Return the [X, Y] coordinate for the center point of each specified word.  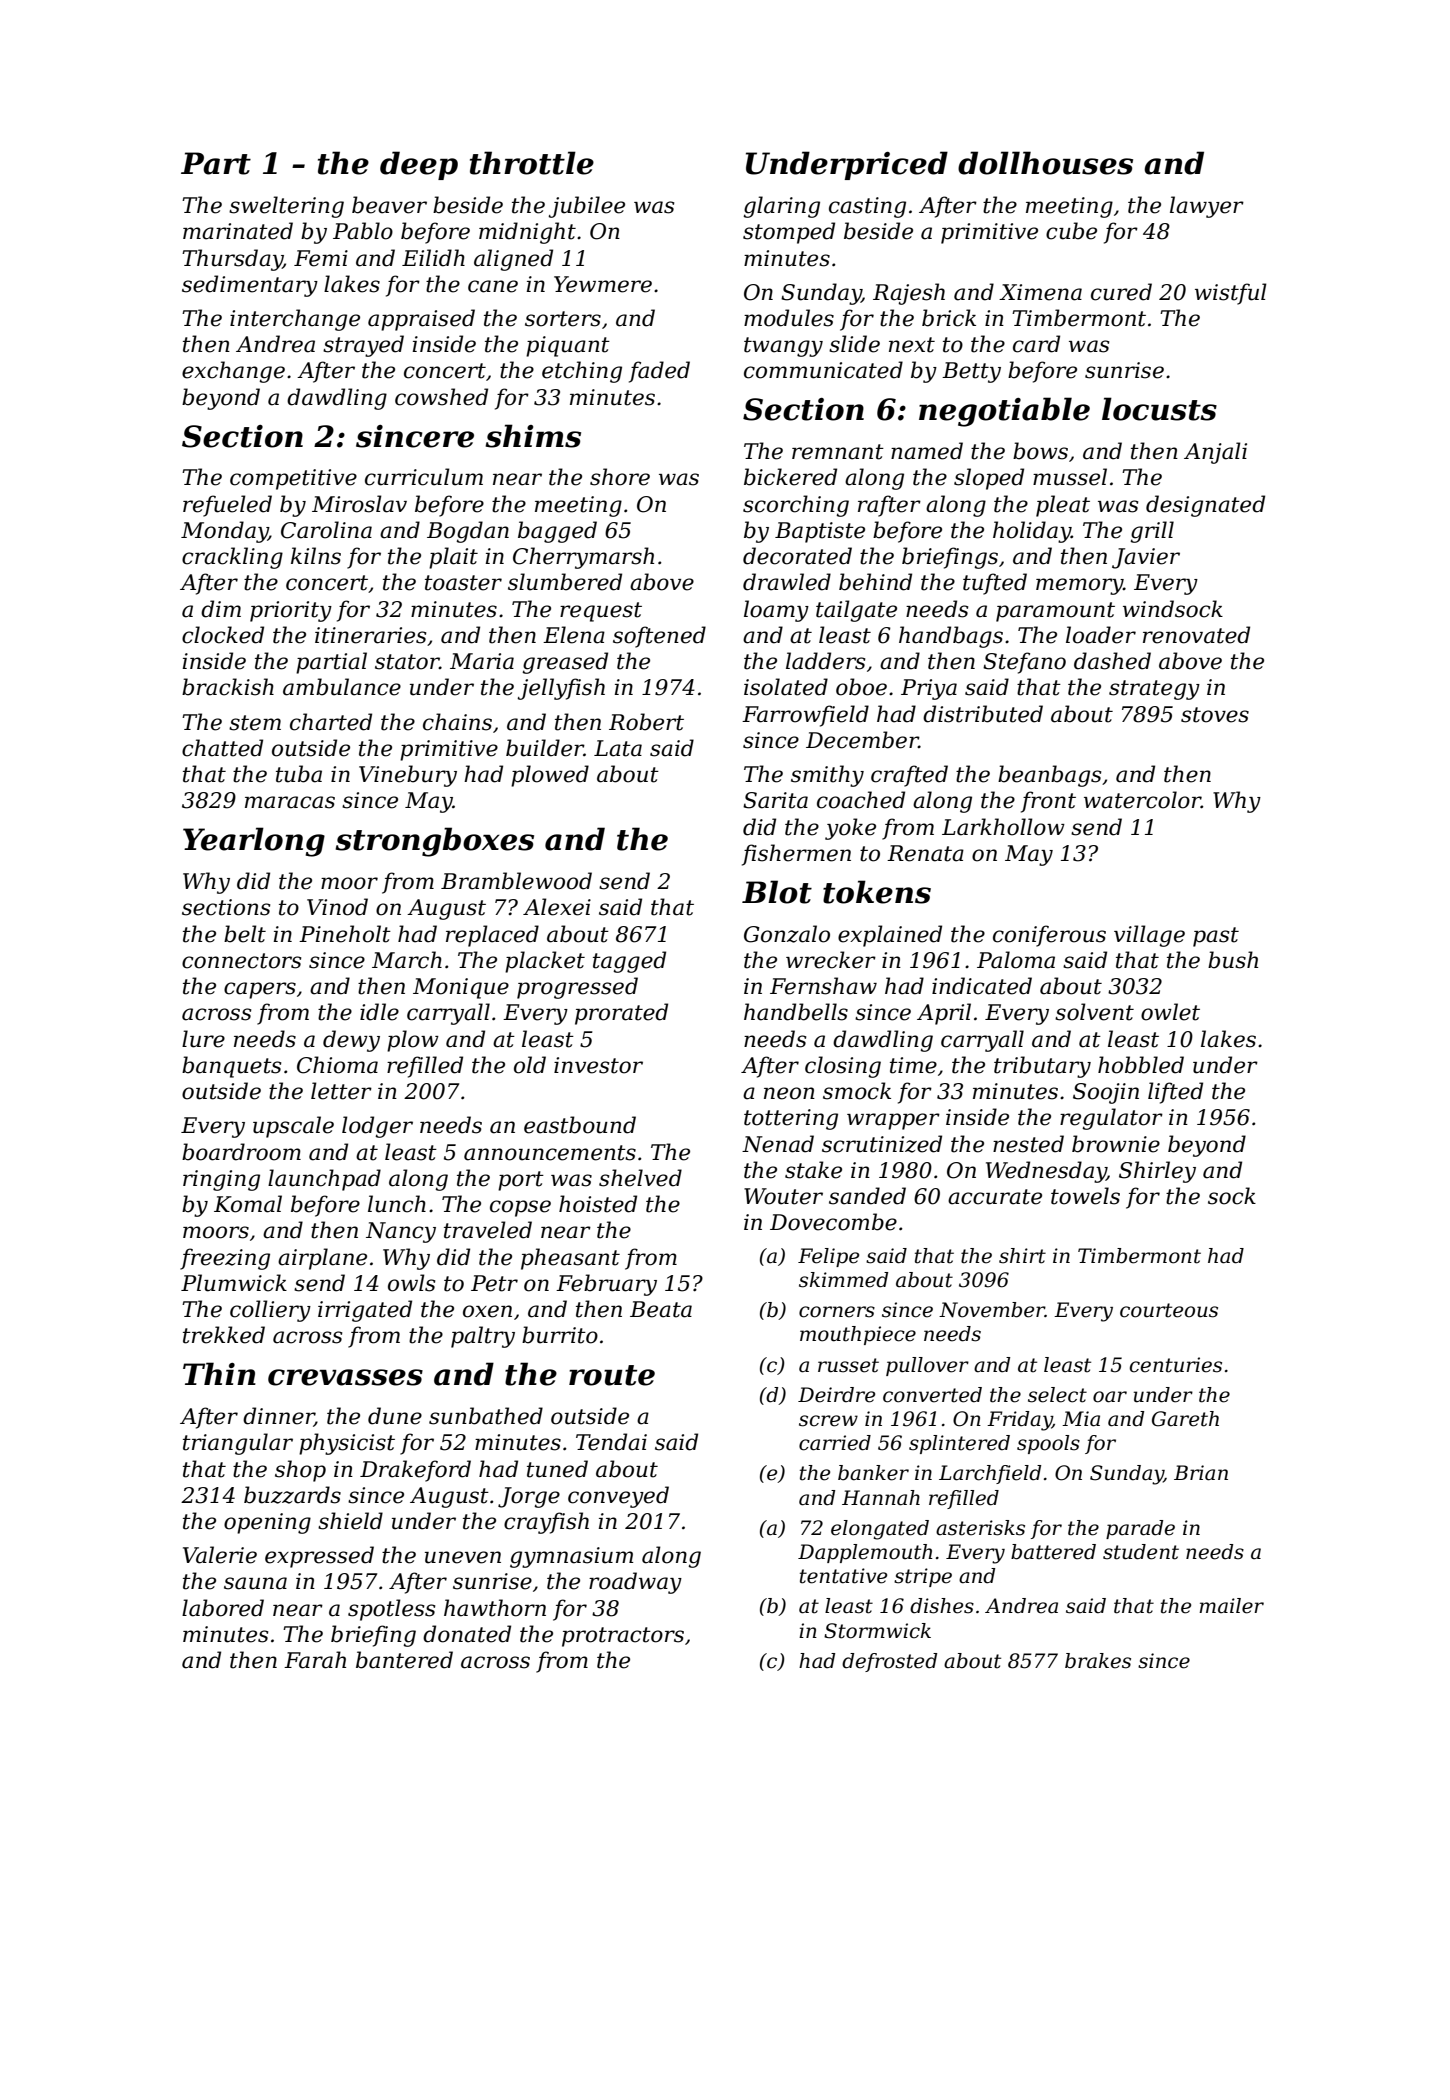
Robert [646, 722]
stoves [1215, 715]
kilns [316, 556]
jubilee [586, 207]
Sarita [775, 800]
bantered [404, 1660]
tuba [299, 774]
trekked [224, 1335]
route [612, 1375]
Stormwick [877, 1631]
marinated [238, 231]
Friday [1019, 1421]
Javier [1146, 558]
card [1036, 344]
